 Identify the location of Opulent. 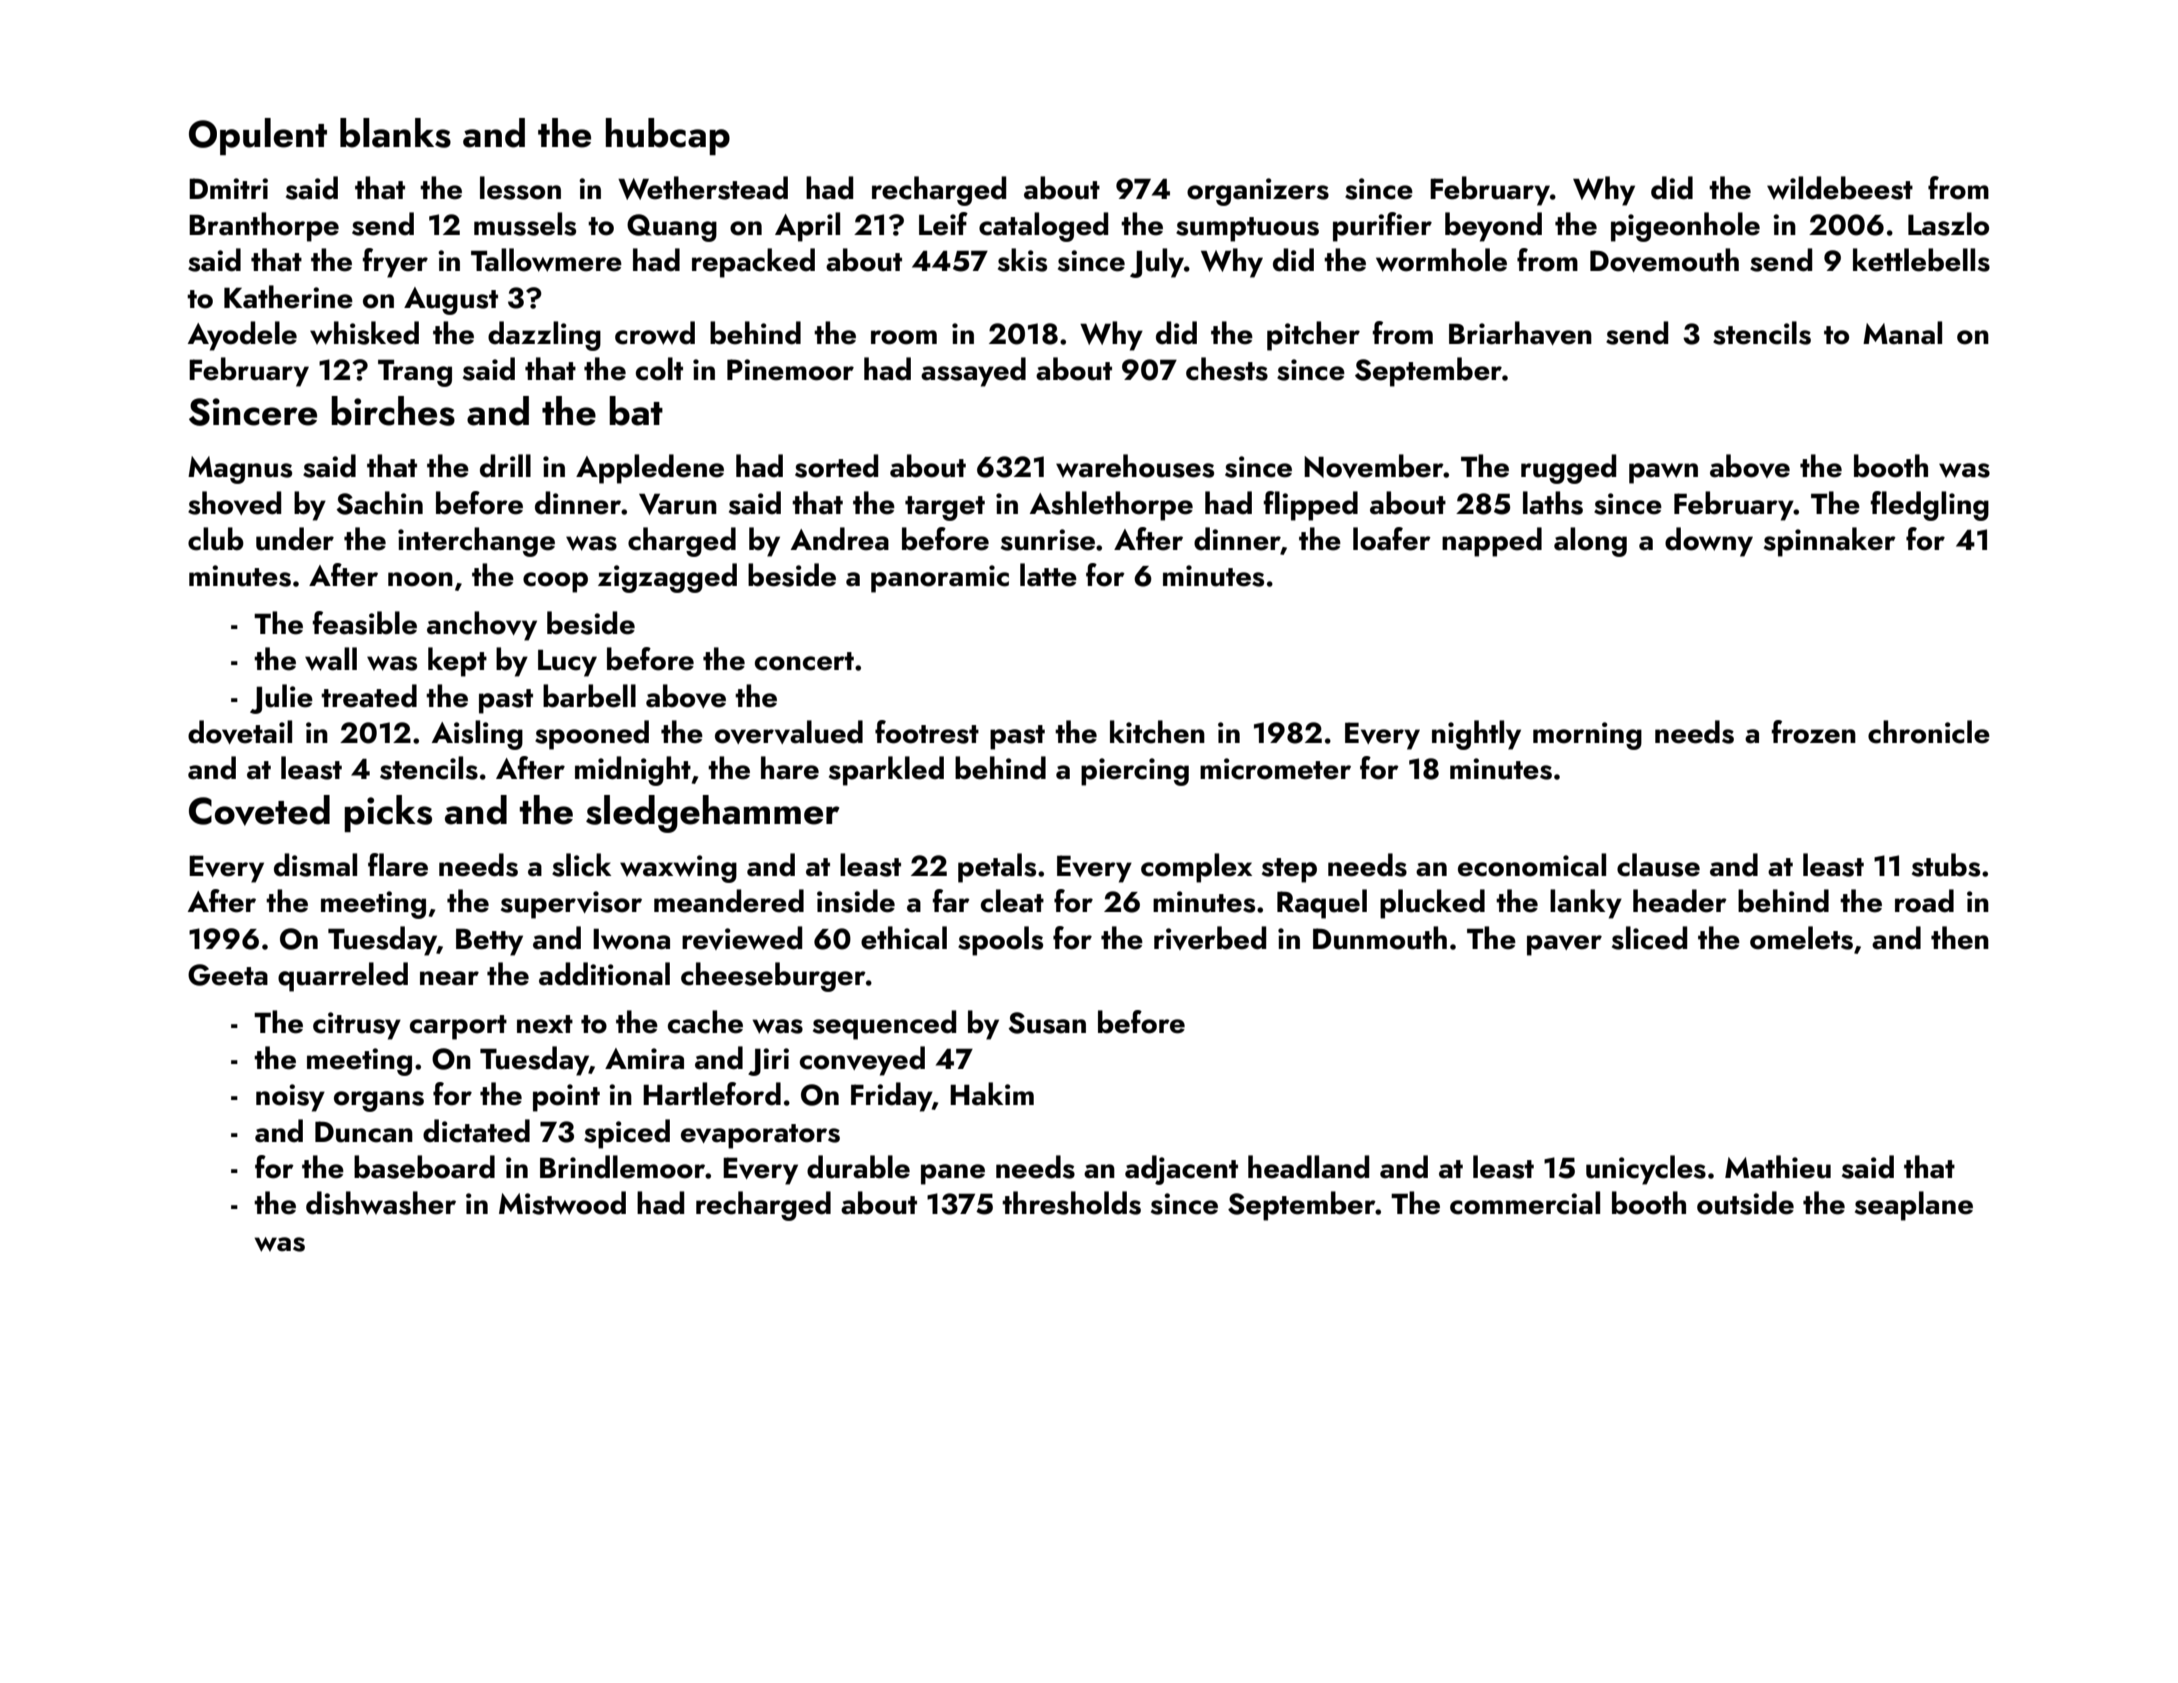
(258, 136).
